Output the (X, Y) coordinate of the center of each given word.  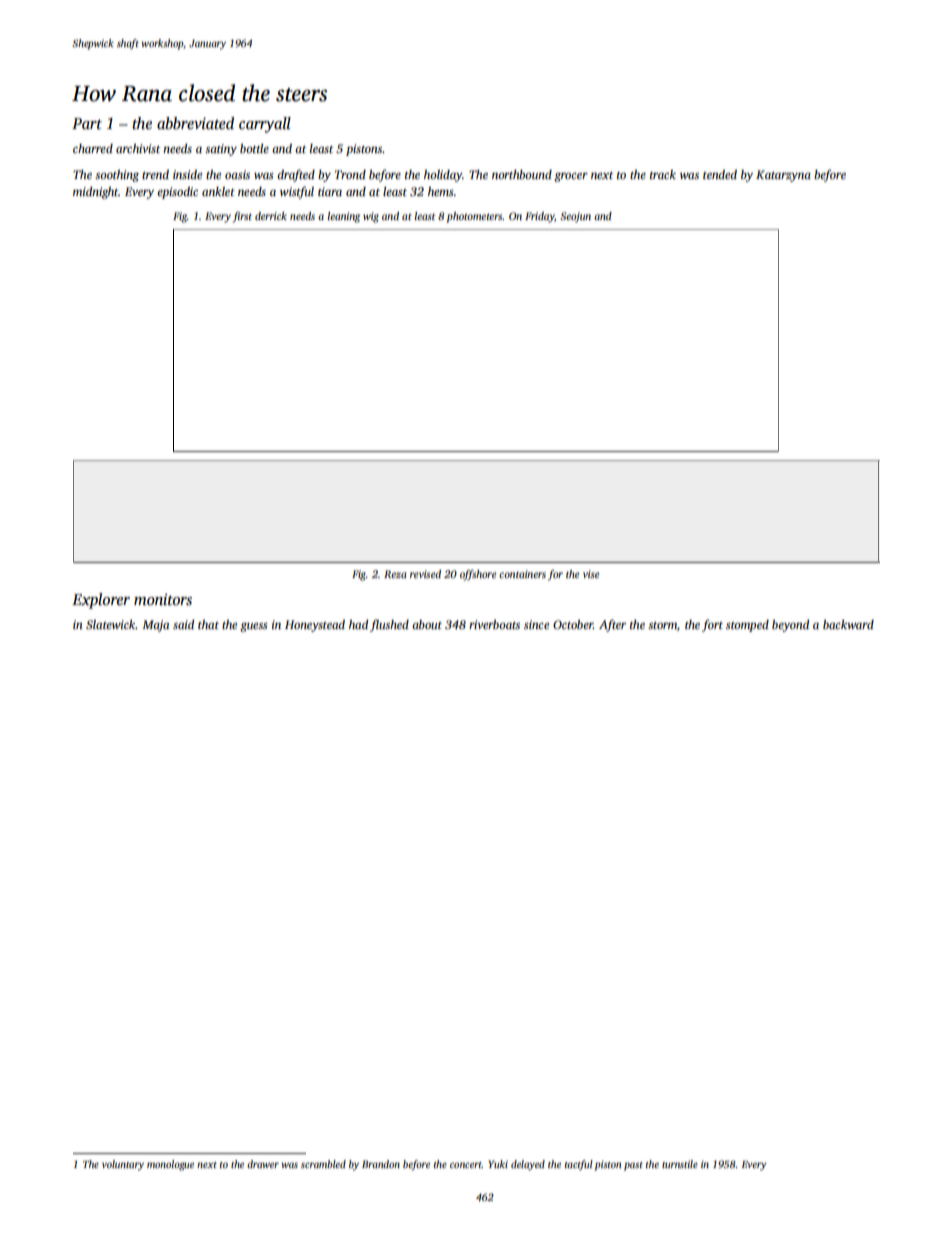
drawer (263, 1164)
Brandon (381, 1164)
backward (848, 624)
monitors (163, 600)
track (663, 174)
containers (522, 574)
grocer (571, 177)
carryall (265, 125)
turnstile (680, 1164)
